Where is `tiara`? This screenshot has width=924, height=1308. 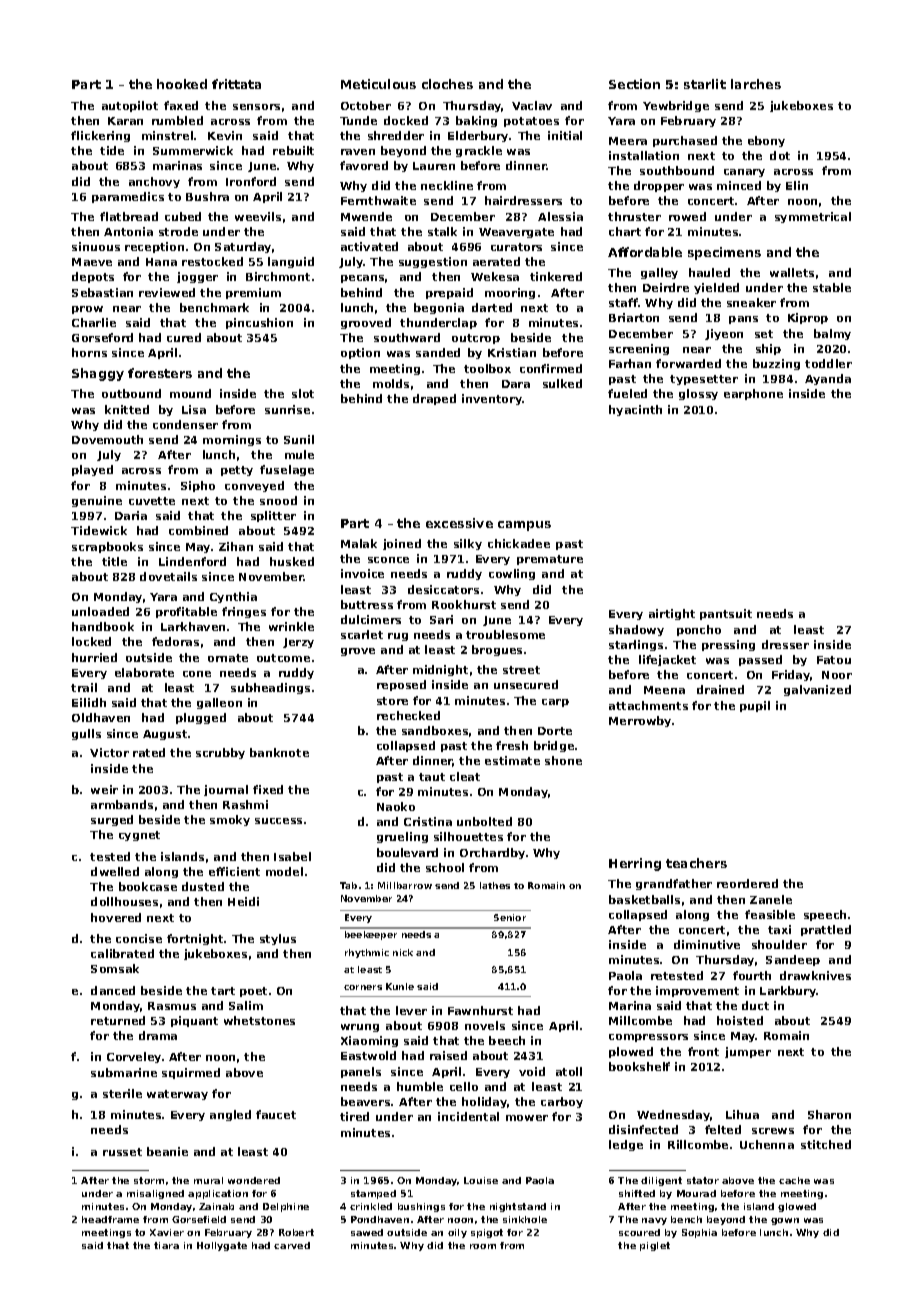
tiara is located at coordinates (166, 1245).
